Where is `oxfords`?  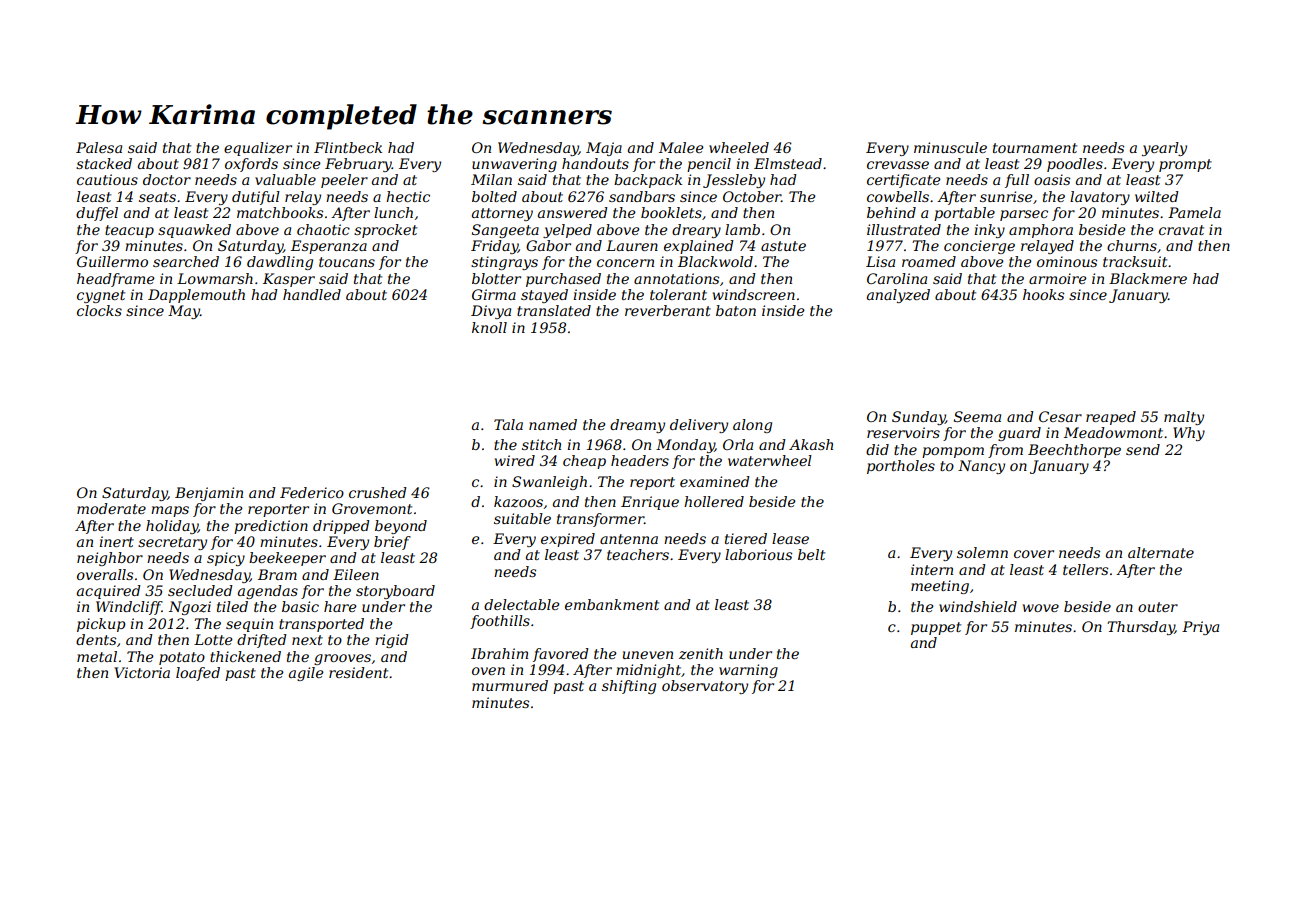
oxfords is located at coordinates (251, 165).
